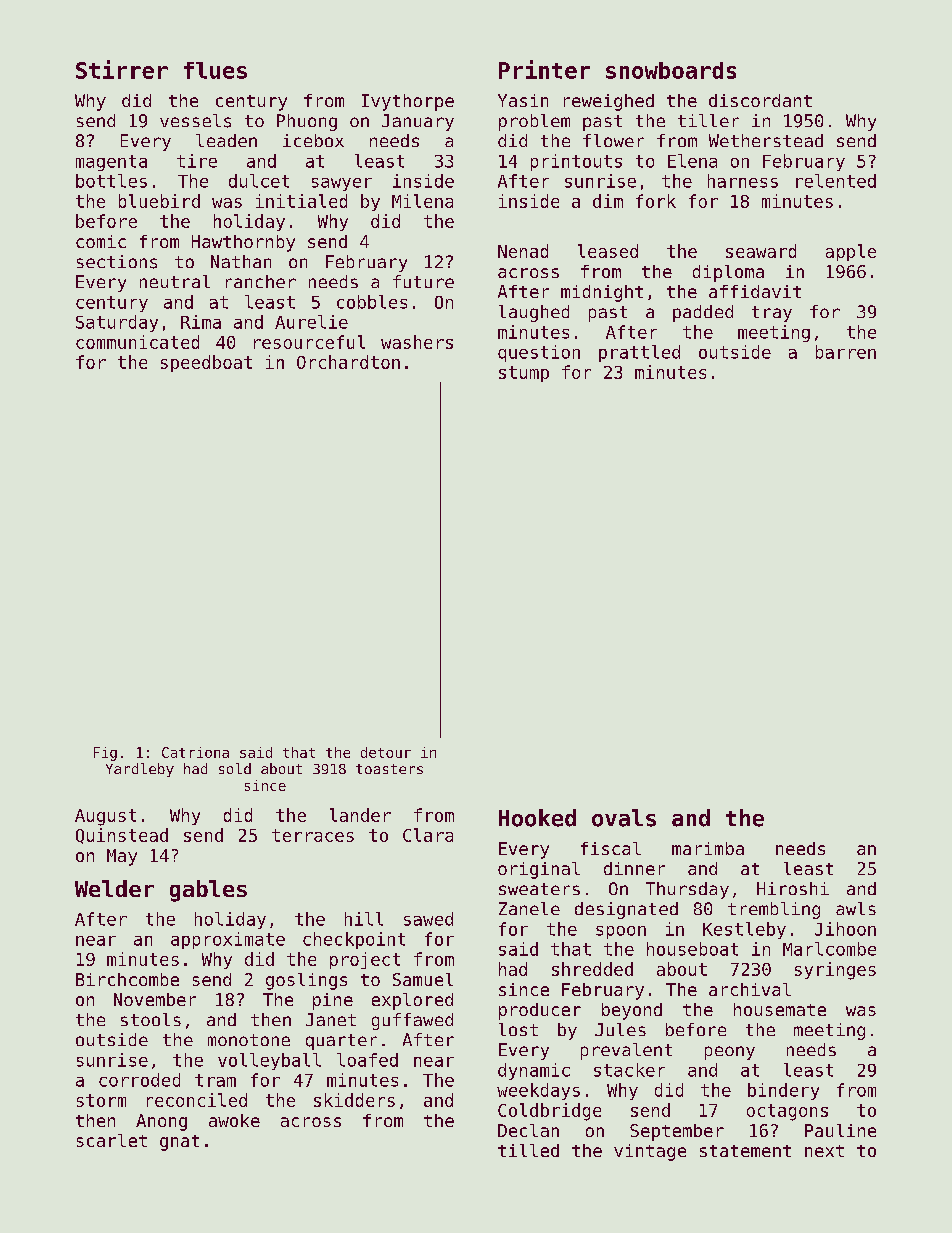 This image has width=952, height=1233. What do you see at coordinates (195, 121) in the image?
I see `vessels` at bounding box center [195, 121].
